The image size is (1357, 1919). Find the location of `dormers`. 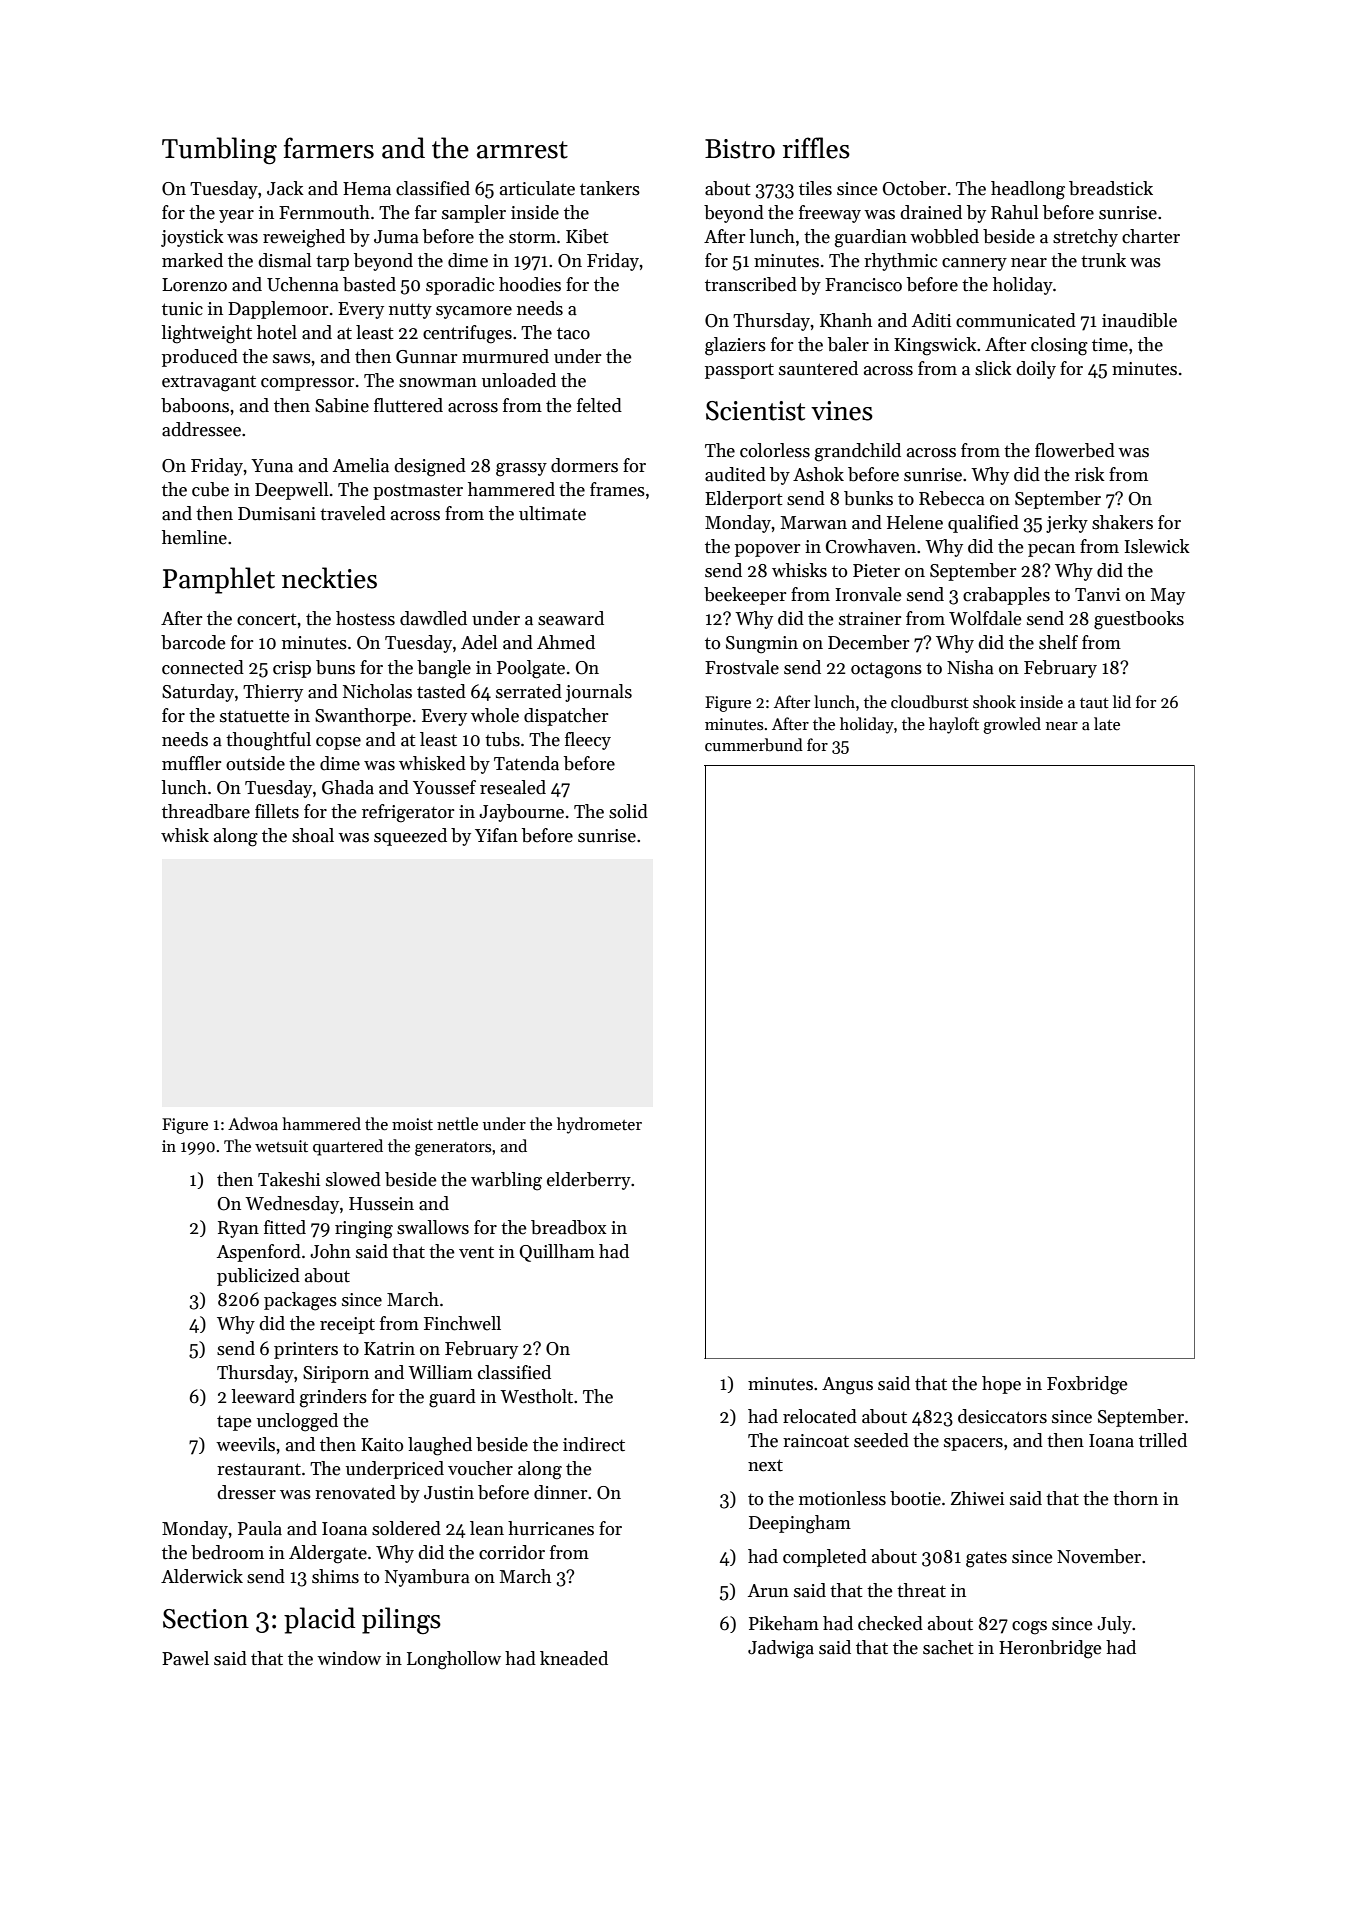

dormers is located at coordinates (584, 465).
